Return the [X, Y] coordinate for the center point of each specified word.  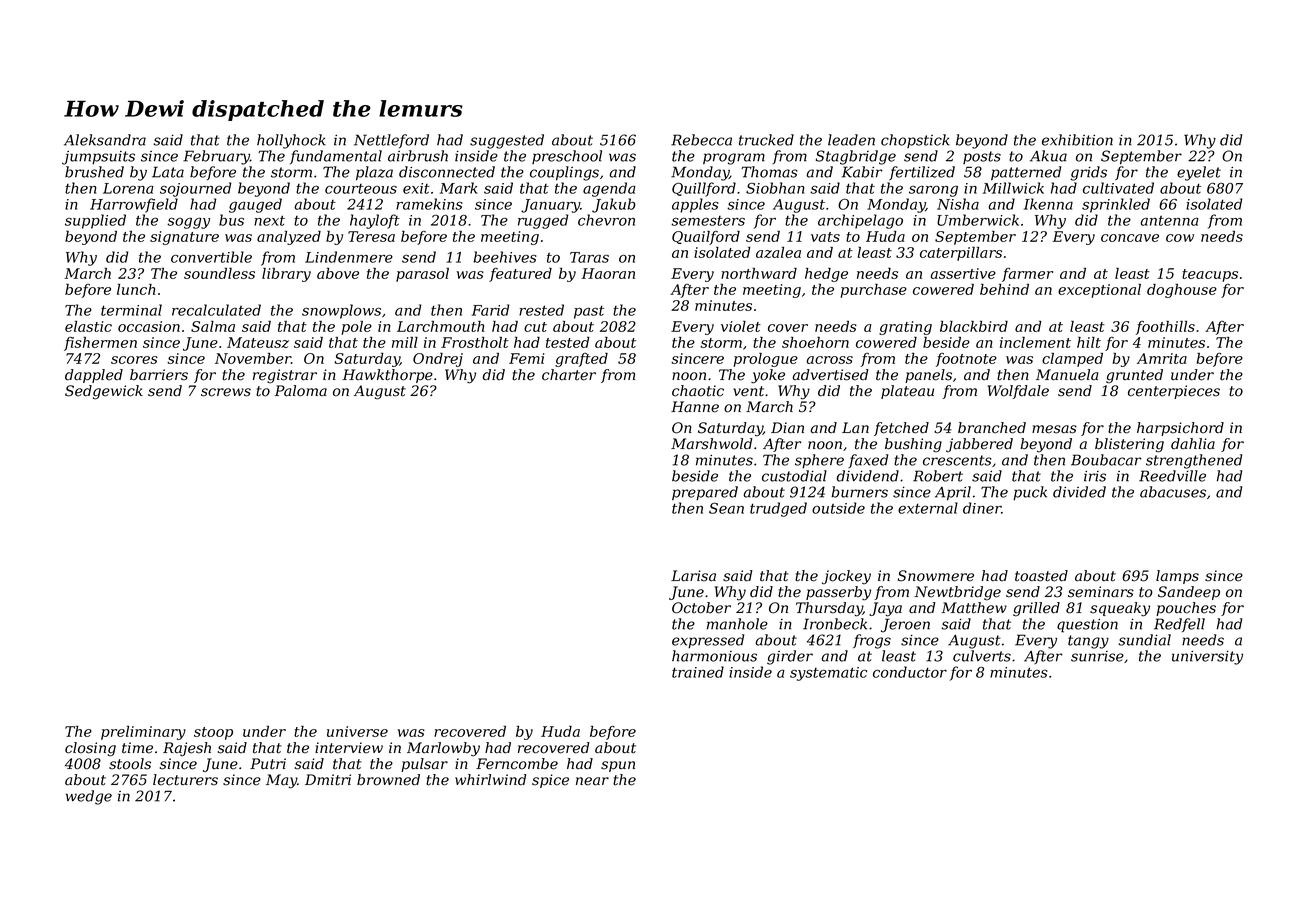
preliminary [143, 733]
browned [388, 780]
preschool [567, 157]
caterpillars [961, 254]
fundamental [336, 157]
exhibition [1077, 140]
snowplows [341, 311]
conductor [910, 672]
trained [698, 672]
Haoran [608, 273]
